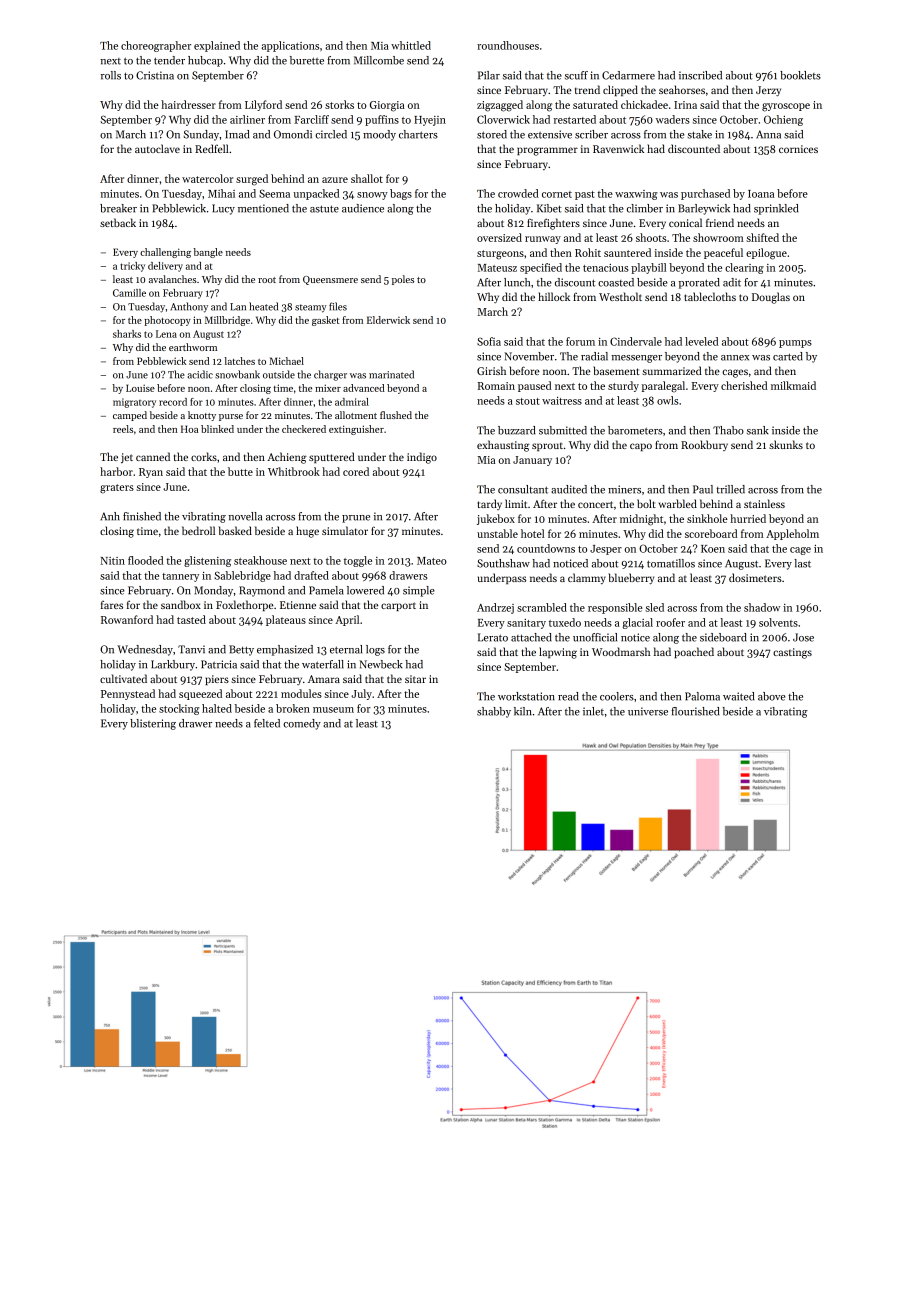 This page has height=1308, width=924. What do you see at coordinates (339, 104) in the page?
I see `storks` at bounding box center [339, 104].
